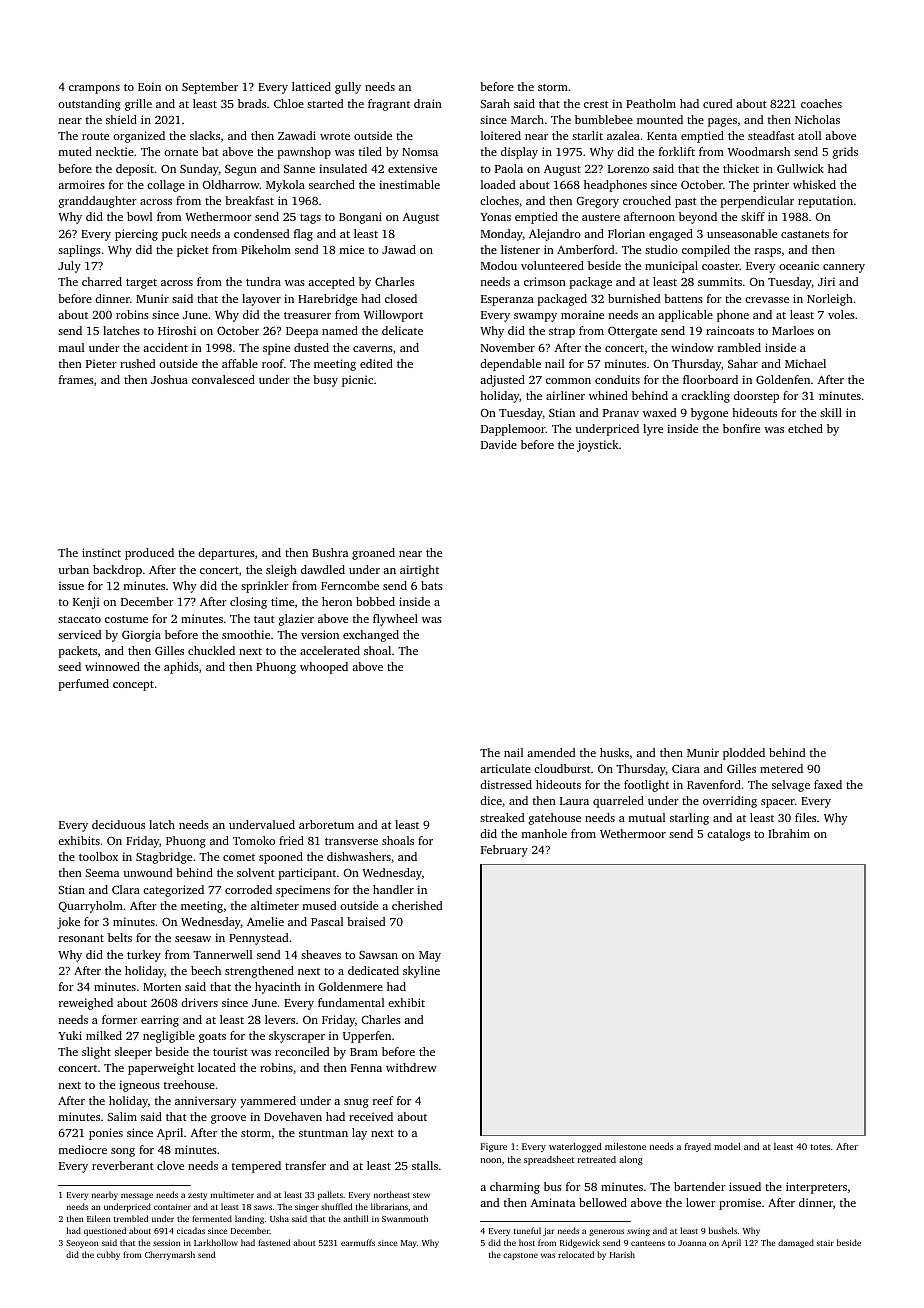 This document has width=924, height=1308. What do you see at coordinates (698, 1147) in the document?
I see `frayed` at bounding box center [698, 1147].
